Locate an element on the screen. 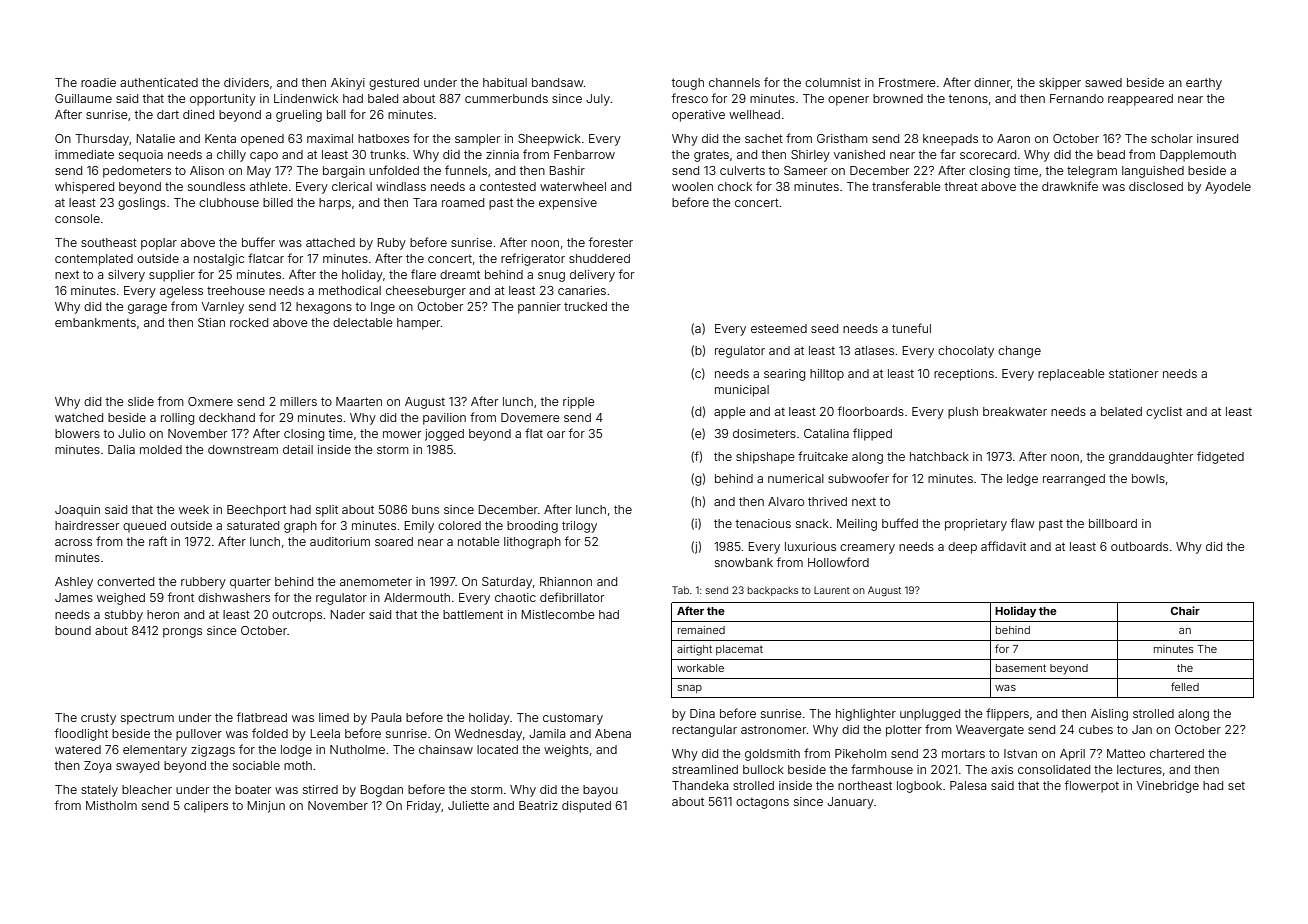 The height and width of the screenshot is (924, 1308). week is located at coordinates (194, 509).
